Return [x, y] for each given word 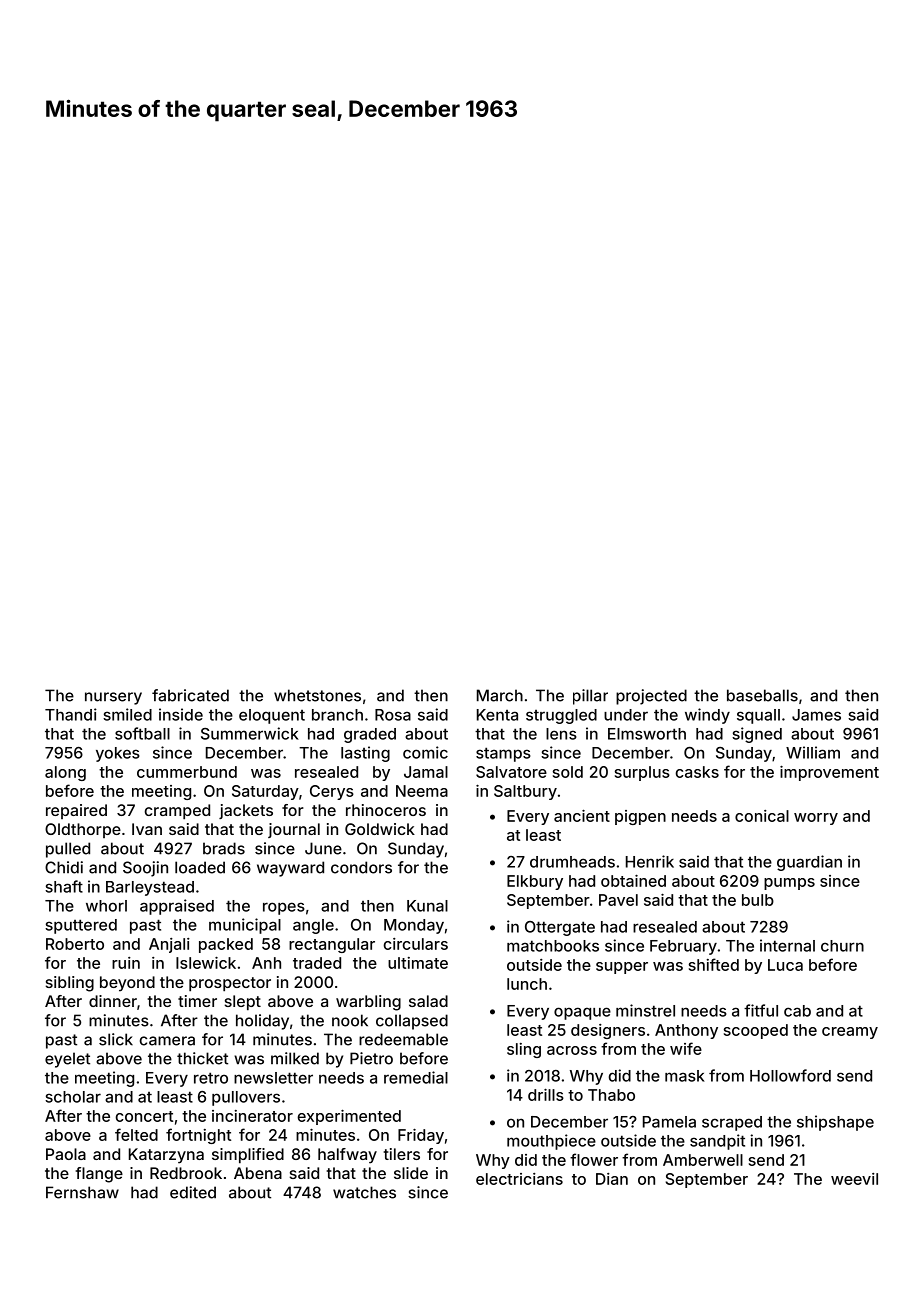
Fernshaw [82, 1192]
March [500, 695]
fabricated [190, 695]
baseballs [762, 695]
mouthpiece [551, 1142]
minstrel [645, 1010]
